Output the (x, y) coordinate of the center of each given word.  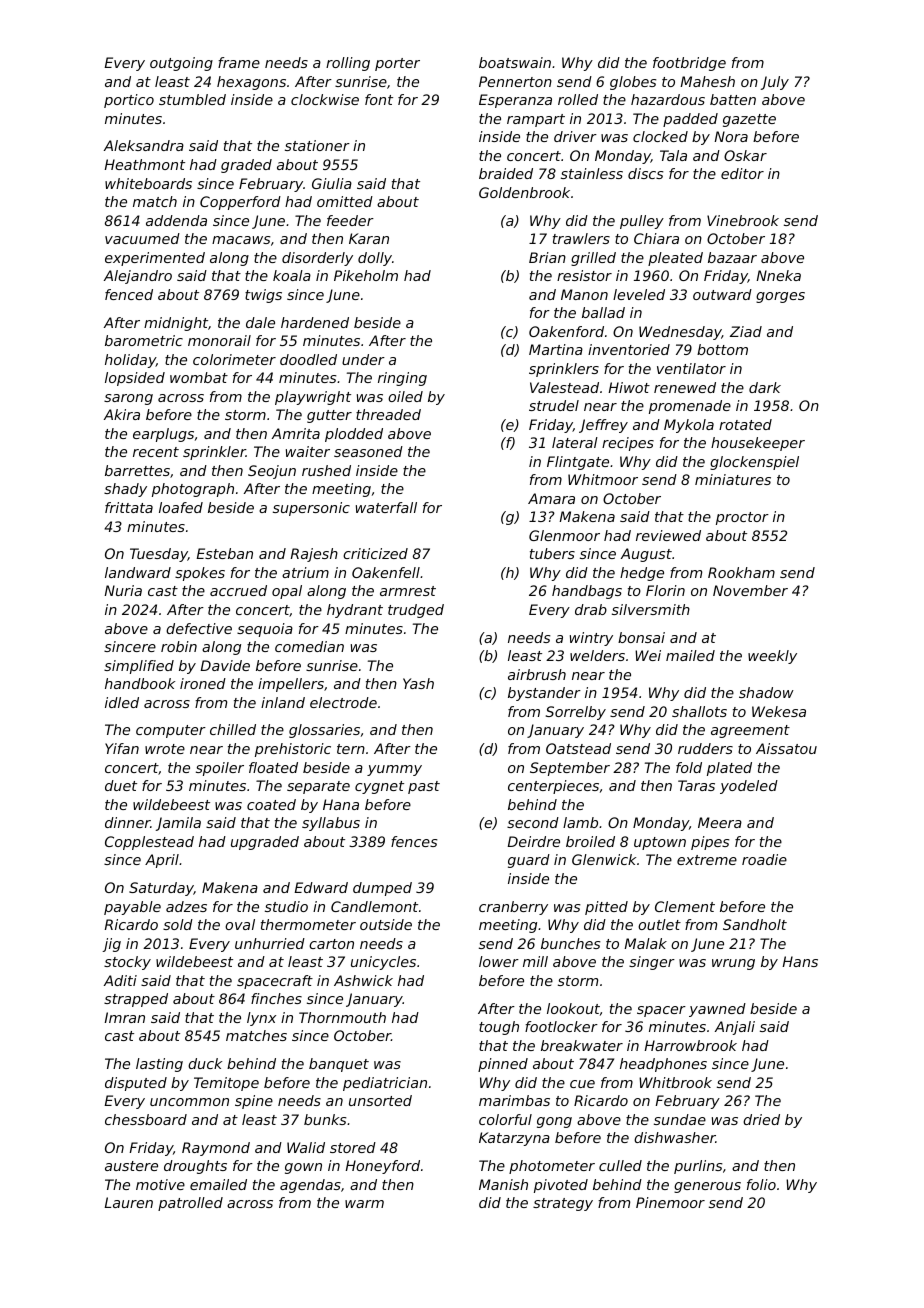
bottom (722, 349)
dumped (382, 889)
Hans (800, 961)
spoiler (220, 769)
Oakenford (566, 331)
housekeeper (758, 444)
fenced (129, 294)
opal (287, 592)
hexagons (251, 83)
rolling (348, 64)
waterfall (386, 507)
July (775, 83)
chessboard (146, 1119)
